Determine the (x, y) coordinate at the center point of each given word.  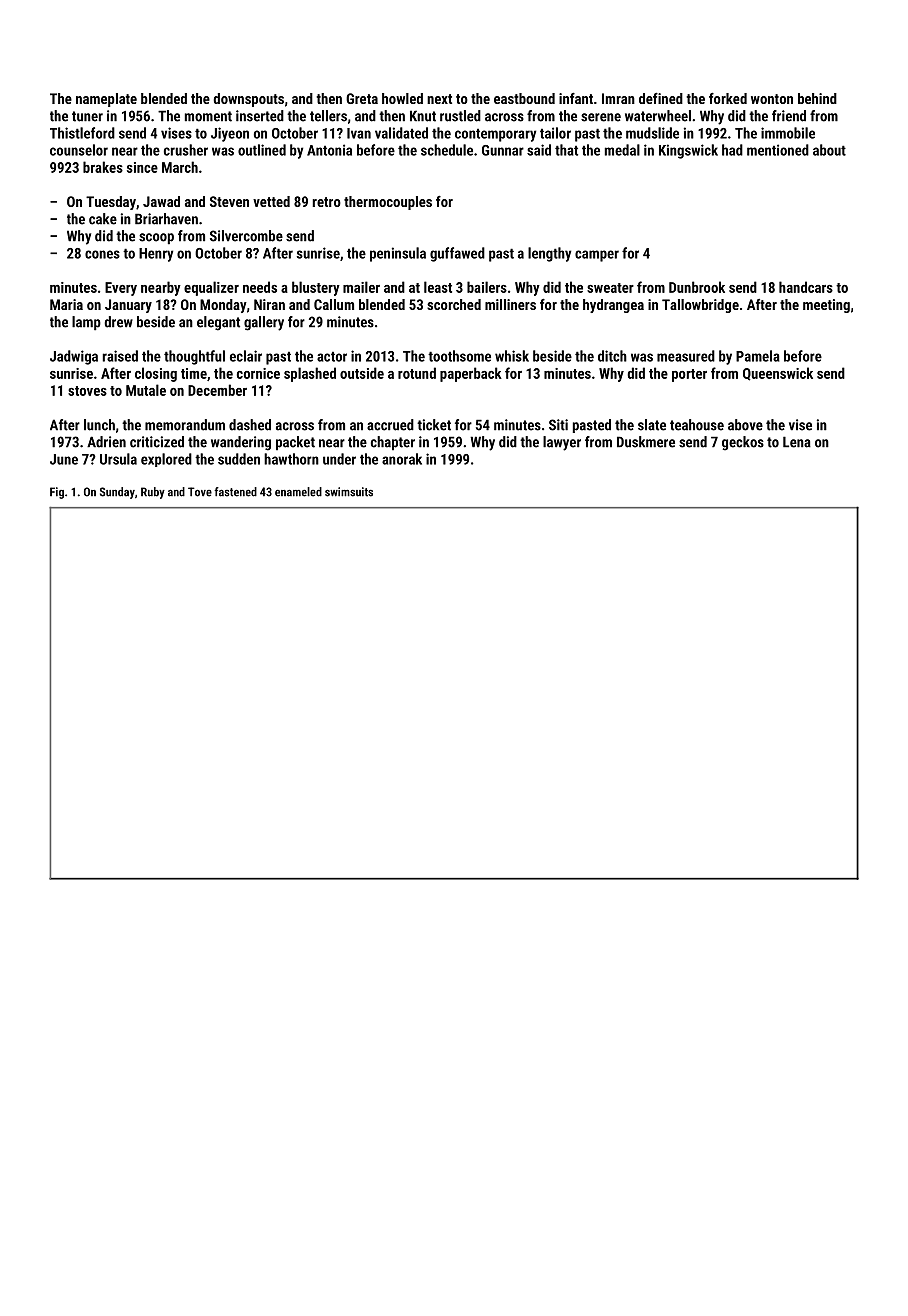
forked (728, 98)
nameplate (106, 100)
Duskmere (646, 442)
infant (576, 98)
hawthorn (291, 459)
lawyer (562, 443)
